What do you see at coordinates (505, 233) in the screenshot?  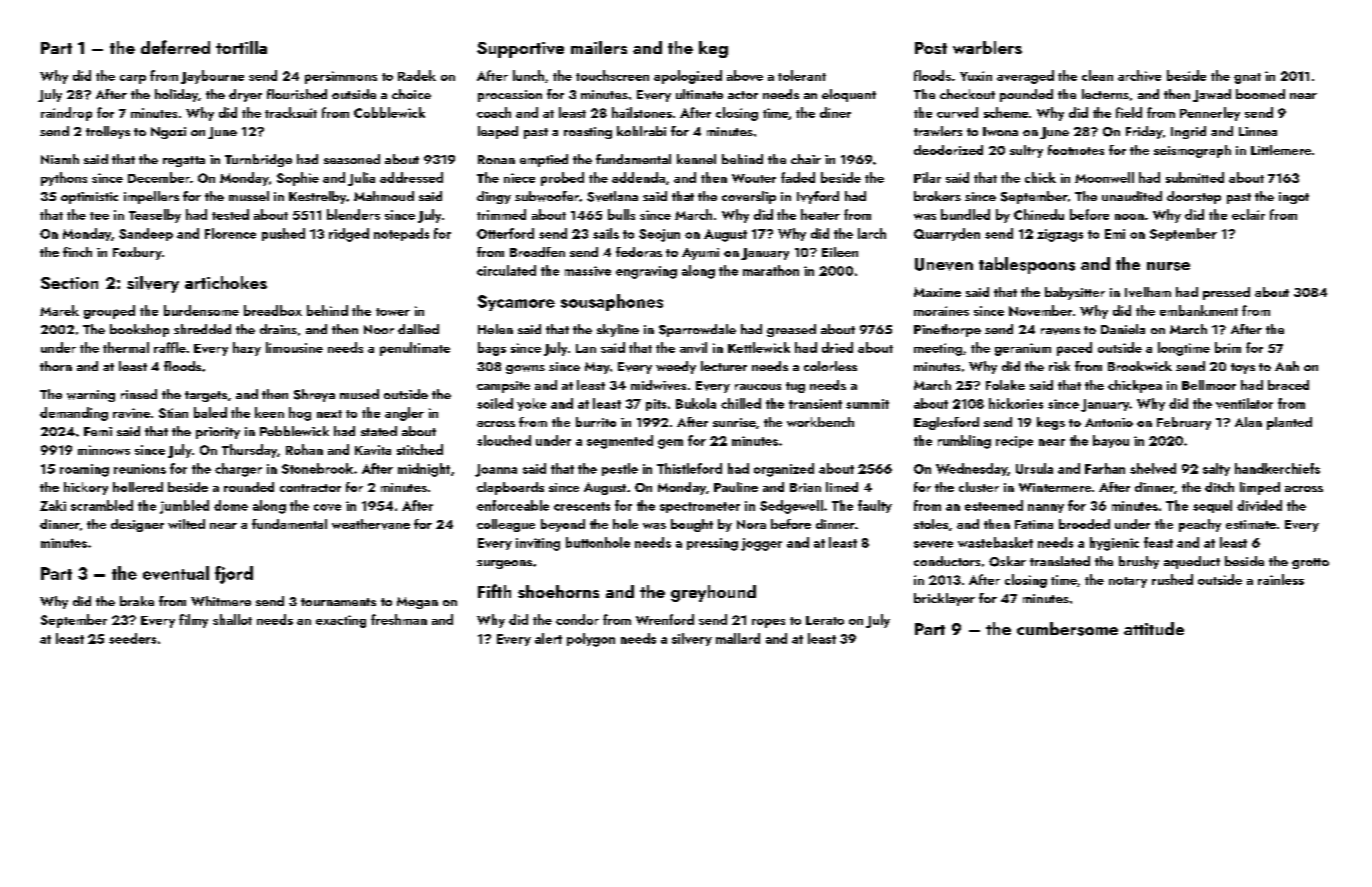 I see `Otterford` at bounding box center [505, 233].
